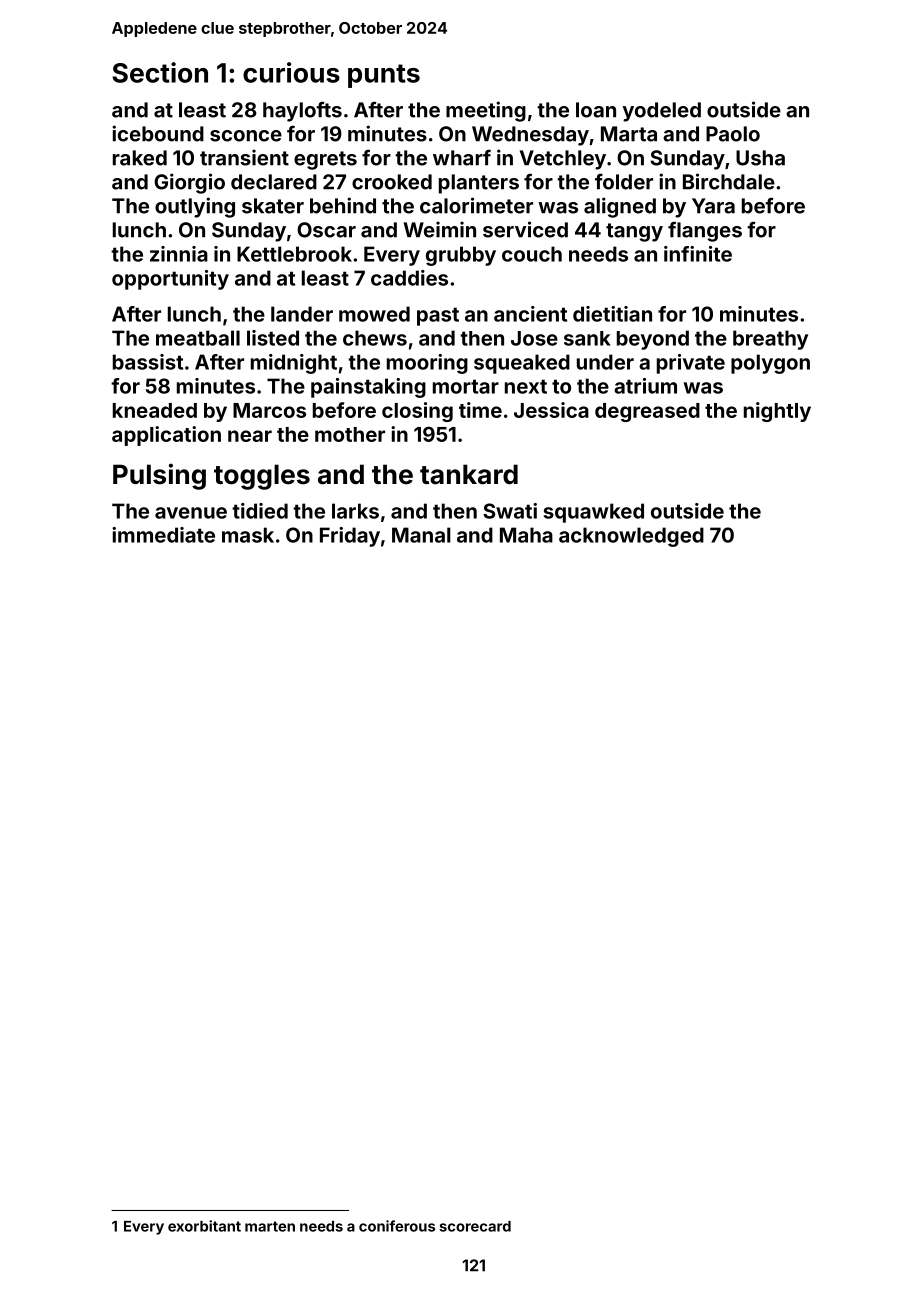 The height and width of the document is (1311, 924). I want to click on scorecard, so click(475, 1226).
